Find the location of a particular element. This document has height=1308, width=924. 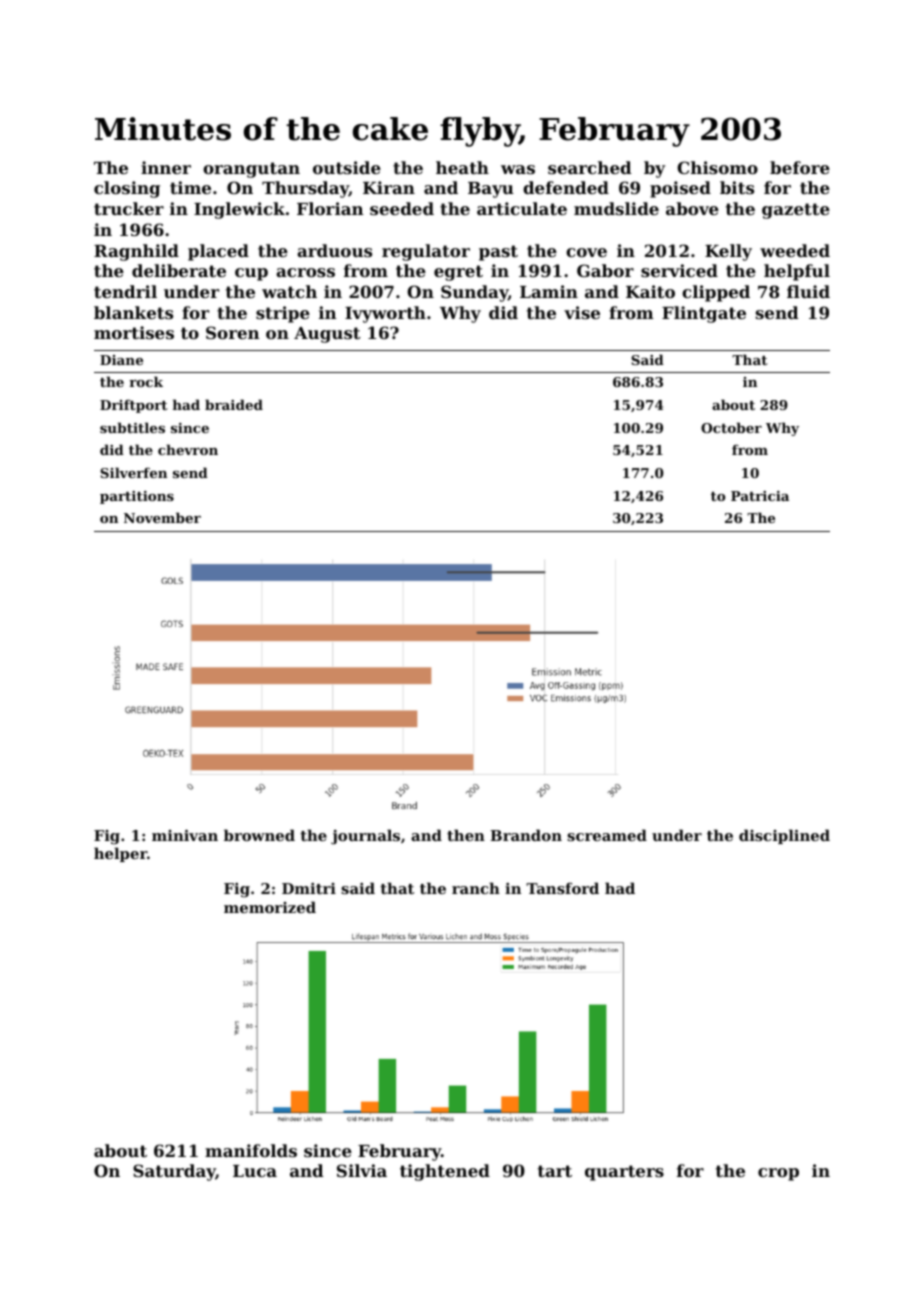

Patricia is located at coordinates (760, 496).
